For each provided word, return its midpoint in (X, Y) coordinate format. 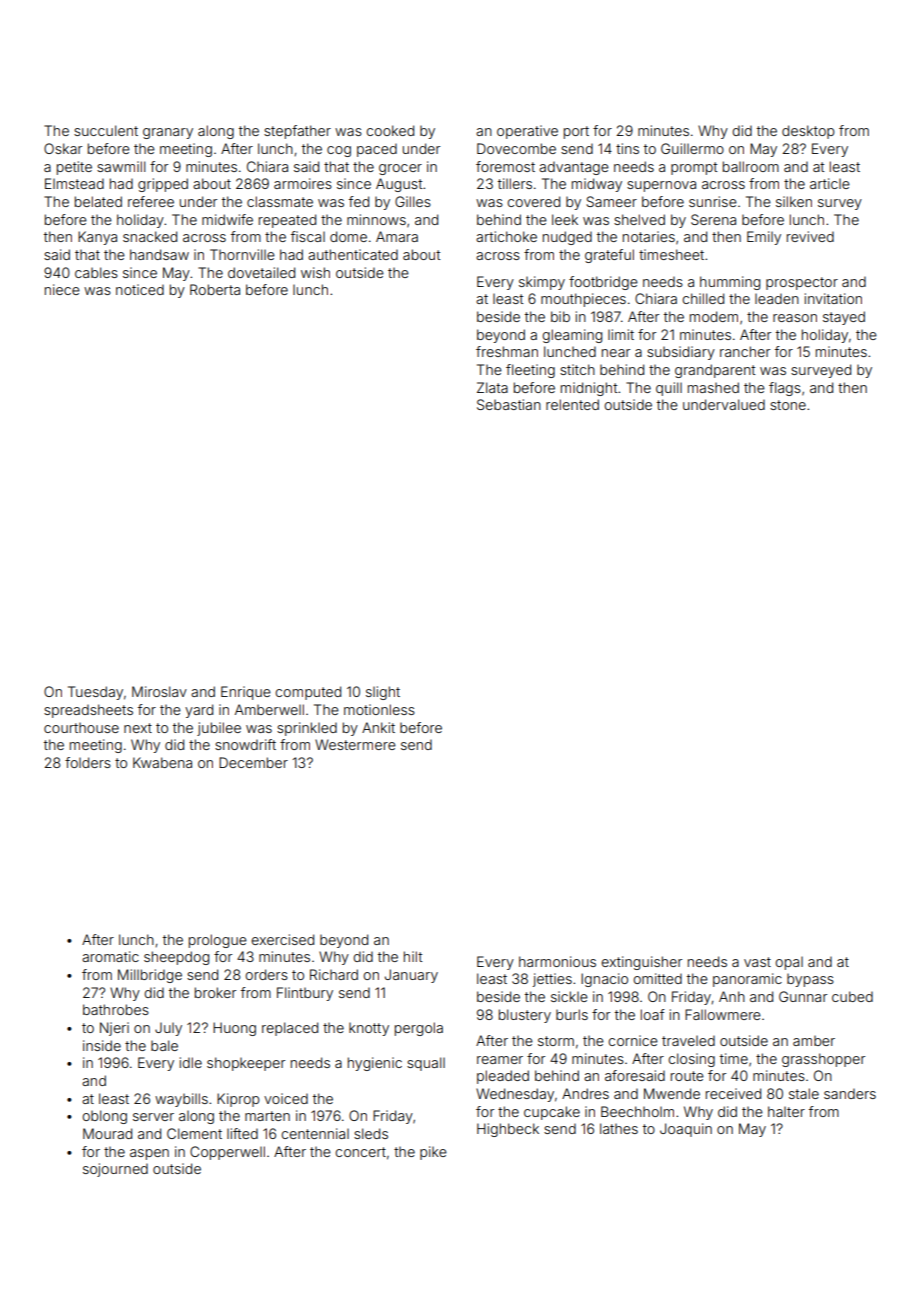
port (576, 132)
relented (572, 404)
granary (168, 133)
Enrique (246, 693)
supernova (661, 186)
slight (383, 693)
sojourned (115, 1170)
